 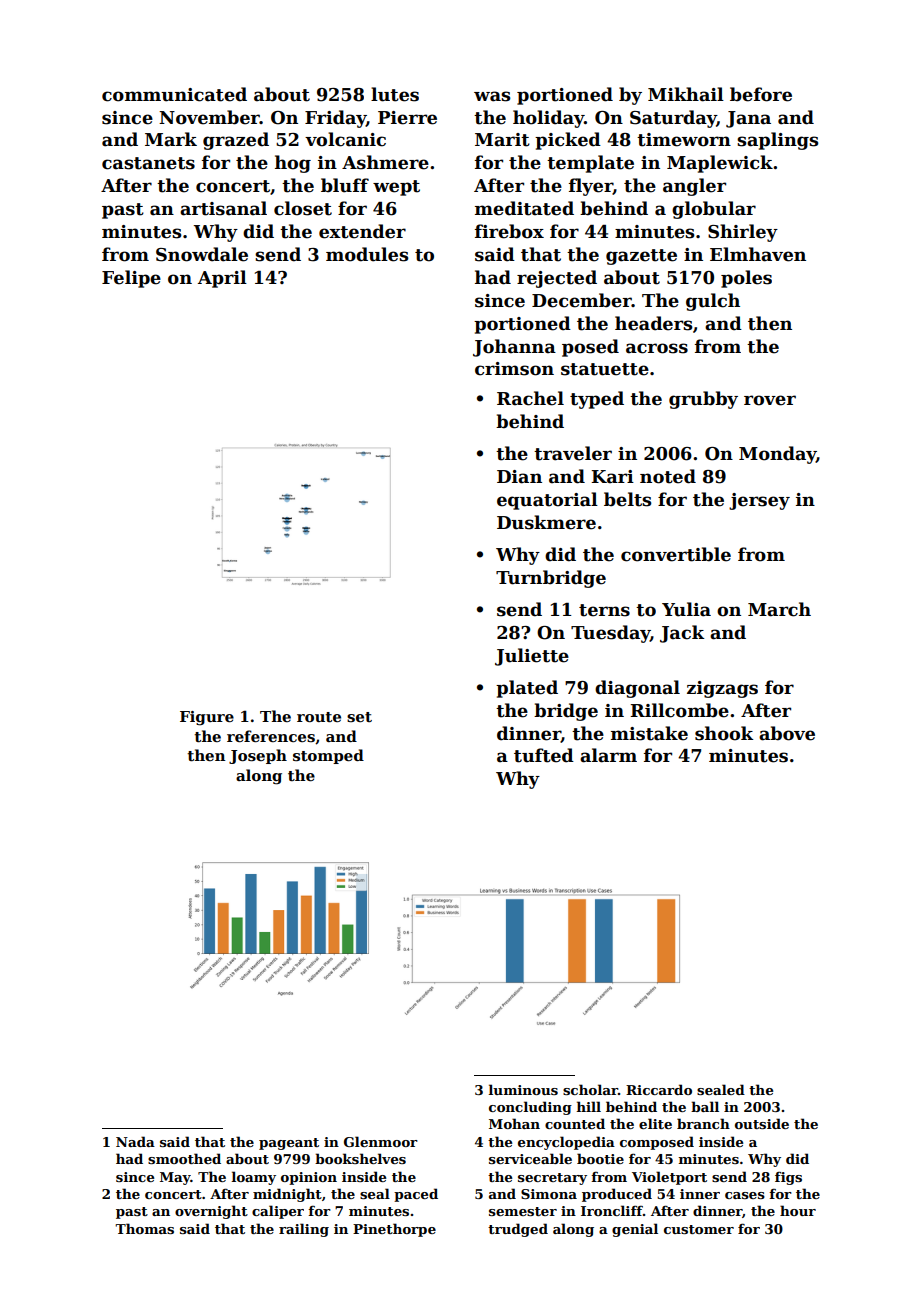 What do you see at coordinates (258, 756) in the screenshot?
I see `Joseph` at bounding box center [258, 756].
